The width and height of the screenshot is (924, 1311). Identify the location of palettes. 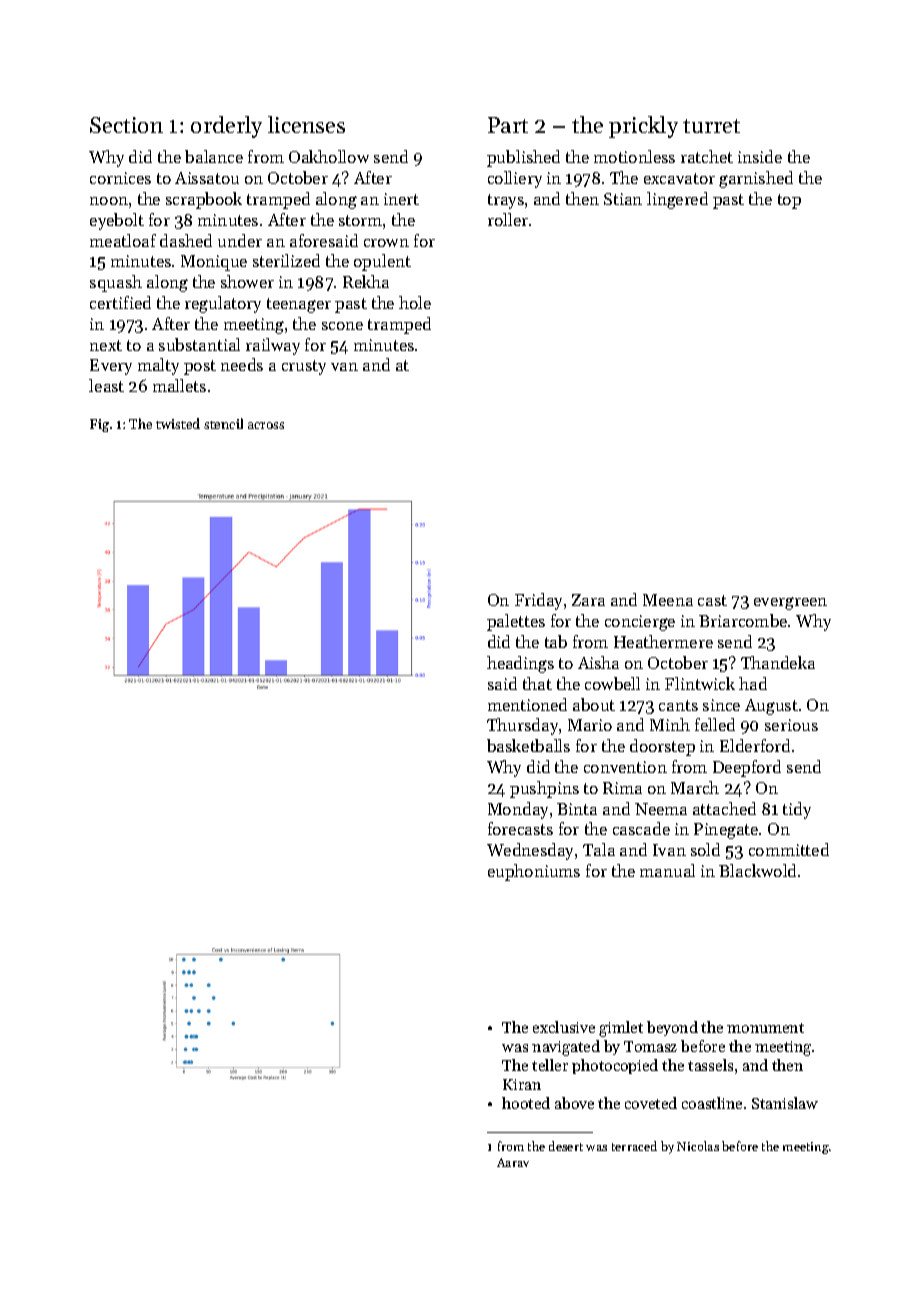
(516, 622).
